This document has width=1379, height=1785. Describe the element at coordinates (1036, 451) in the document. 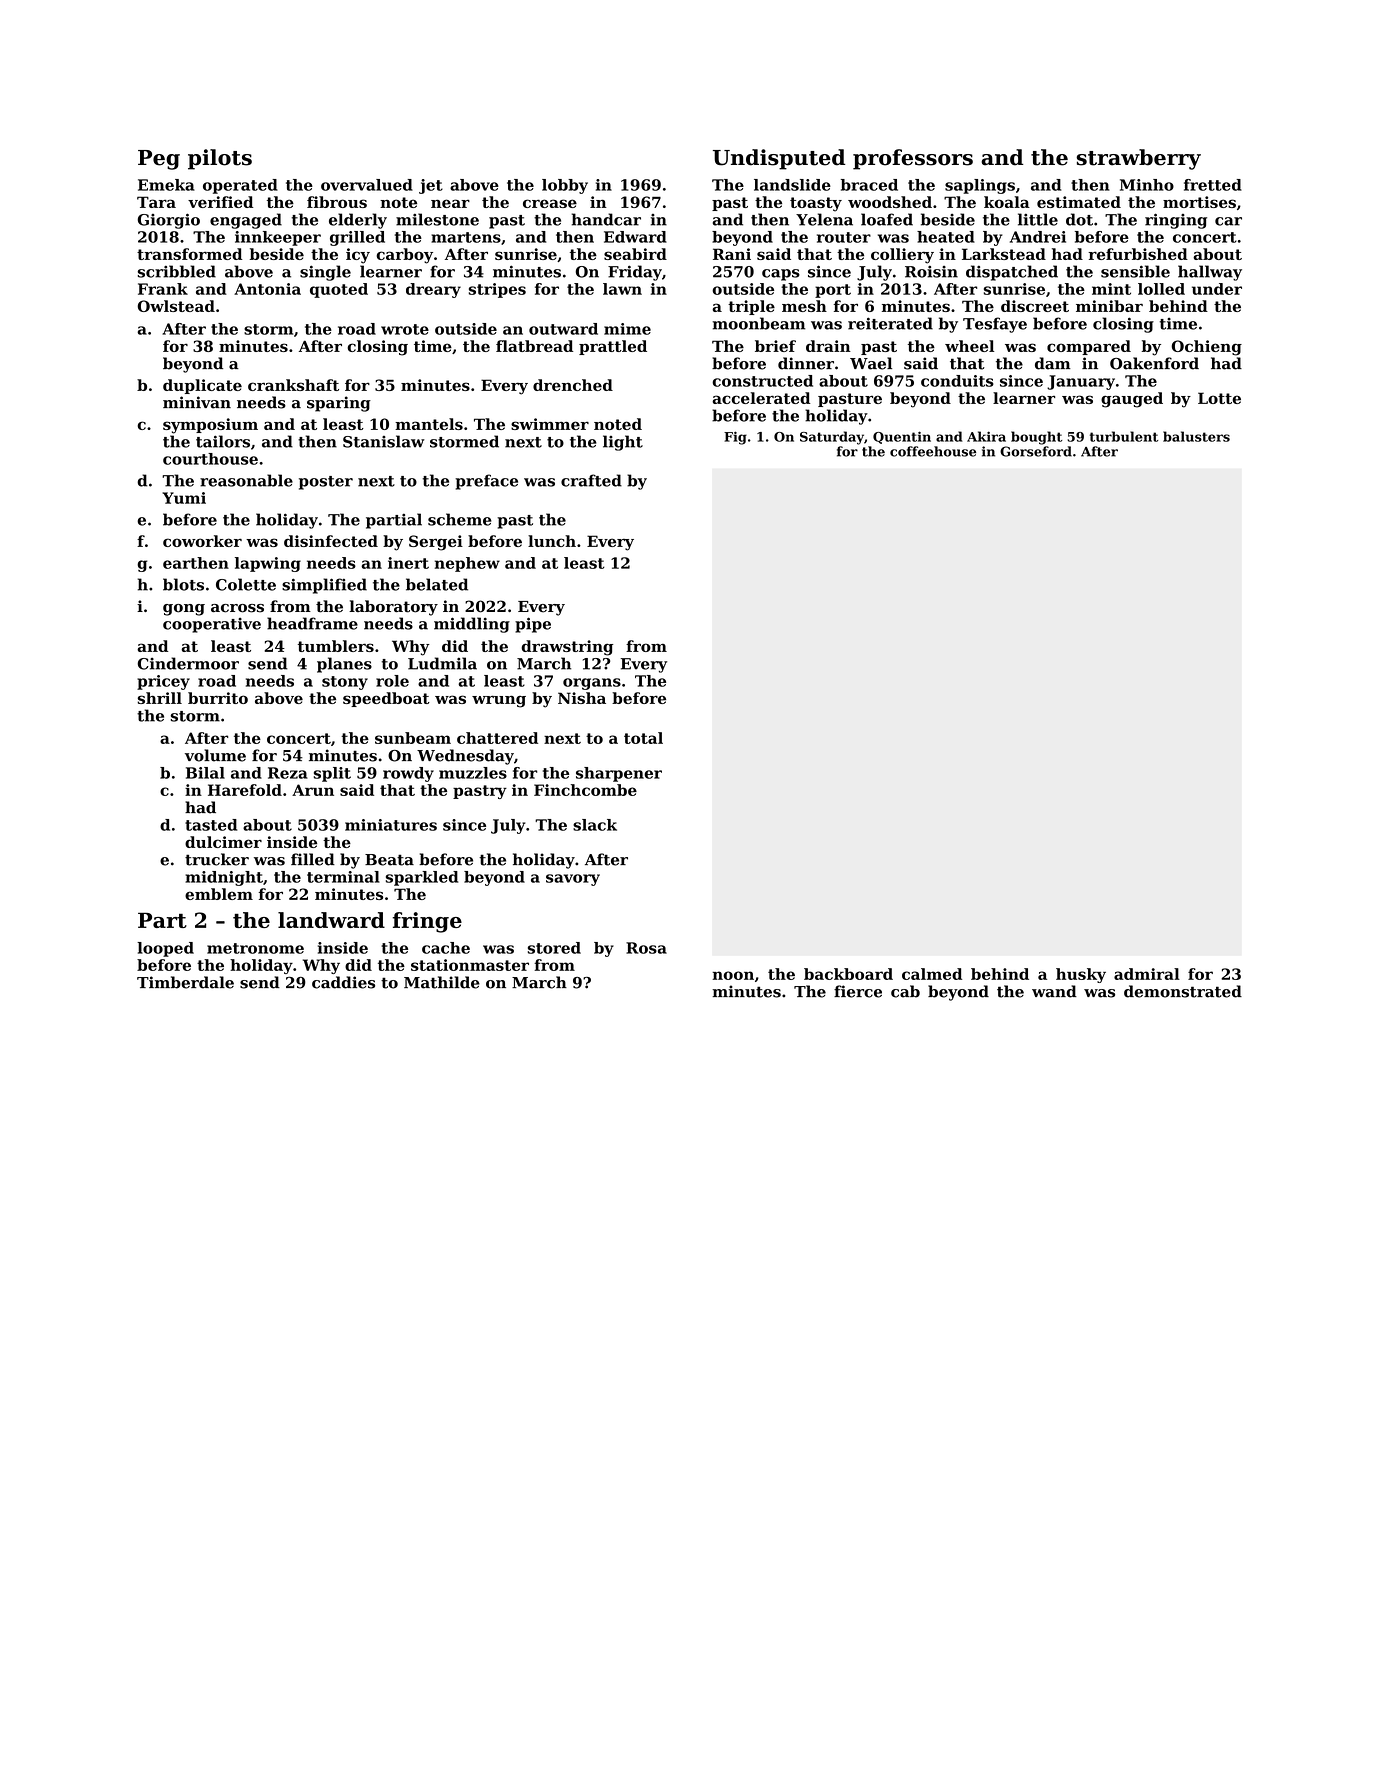

I see `Gorseford` at that location.
